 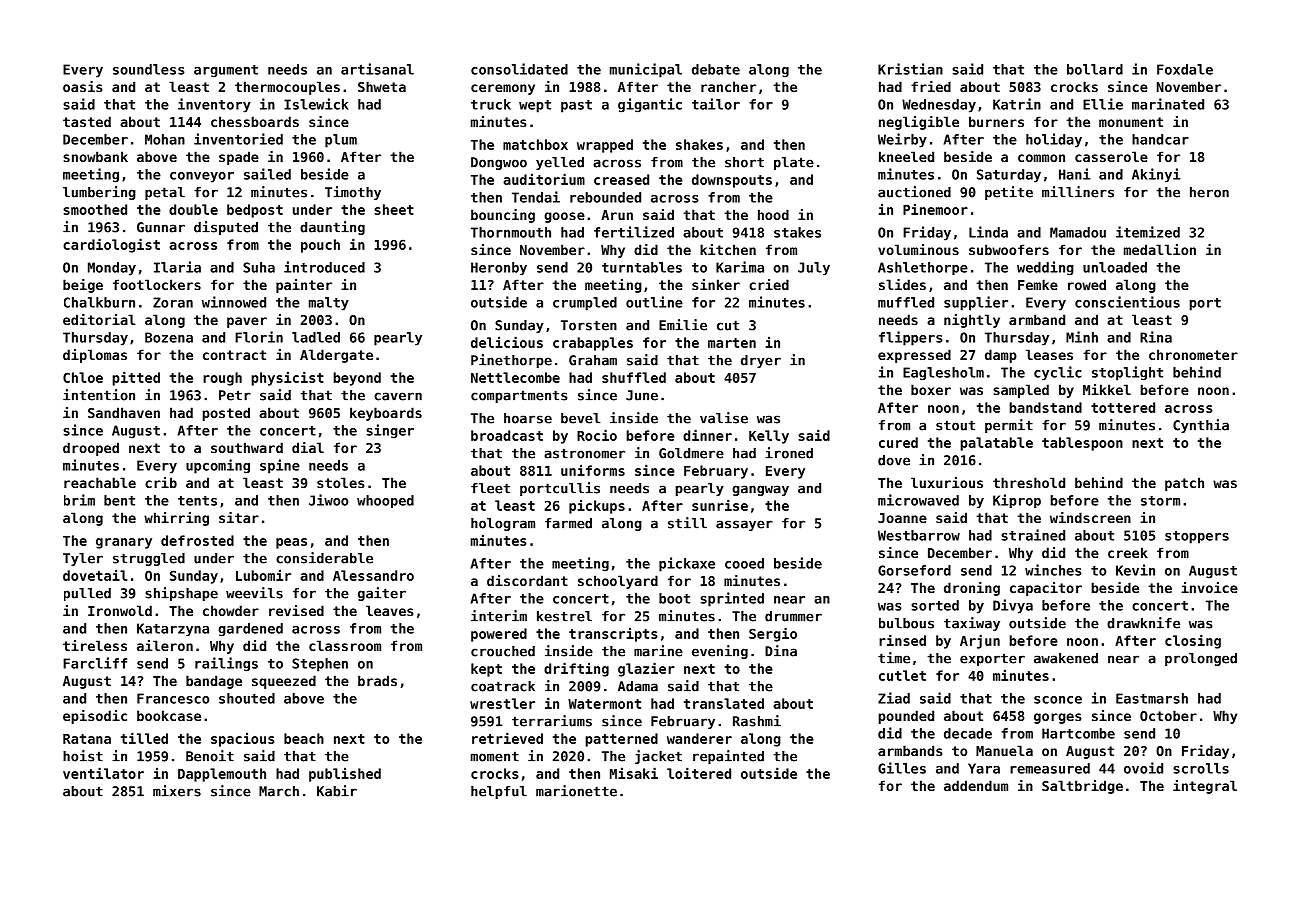 I want to click on Foxdale, so click(x=1185, y=69).
